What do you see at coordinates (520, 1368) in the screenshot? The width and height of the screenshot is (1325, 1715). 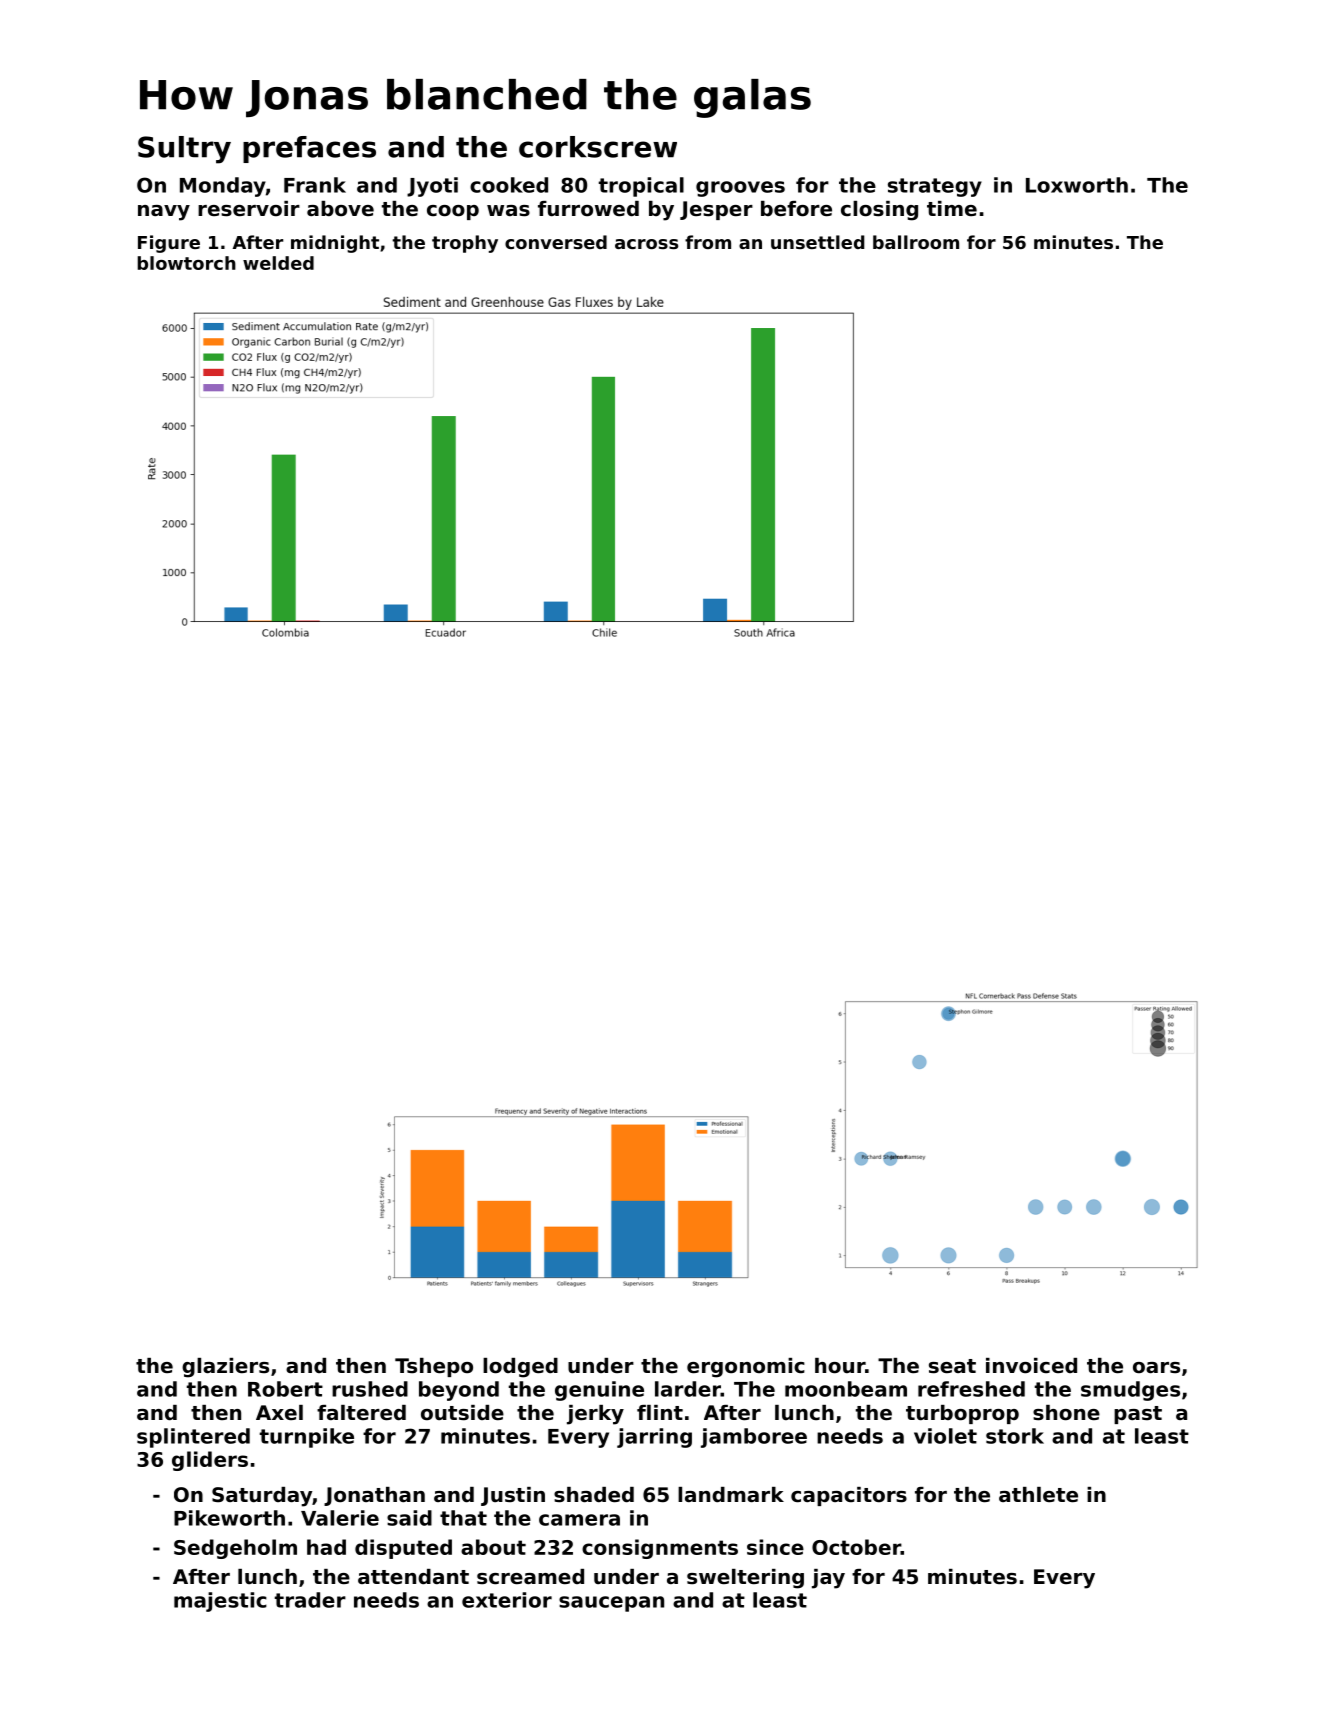 I see `lodged` at bounding box center [520, 1368].
